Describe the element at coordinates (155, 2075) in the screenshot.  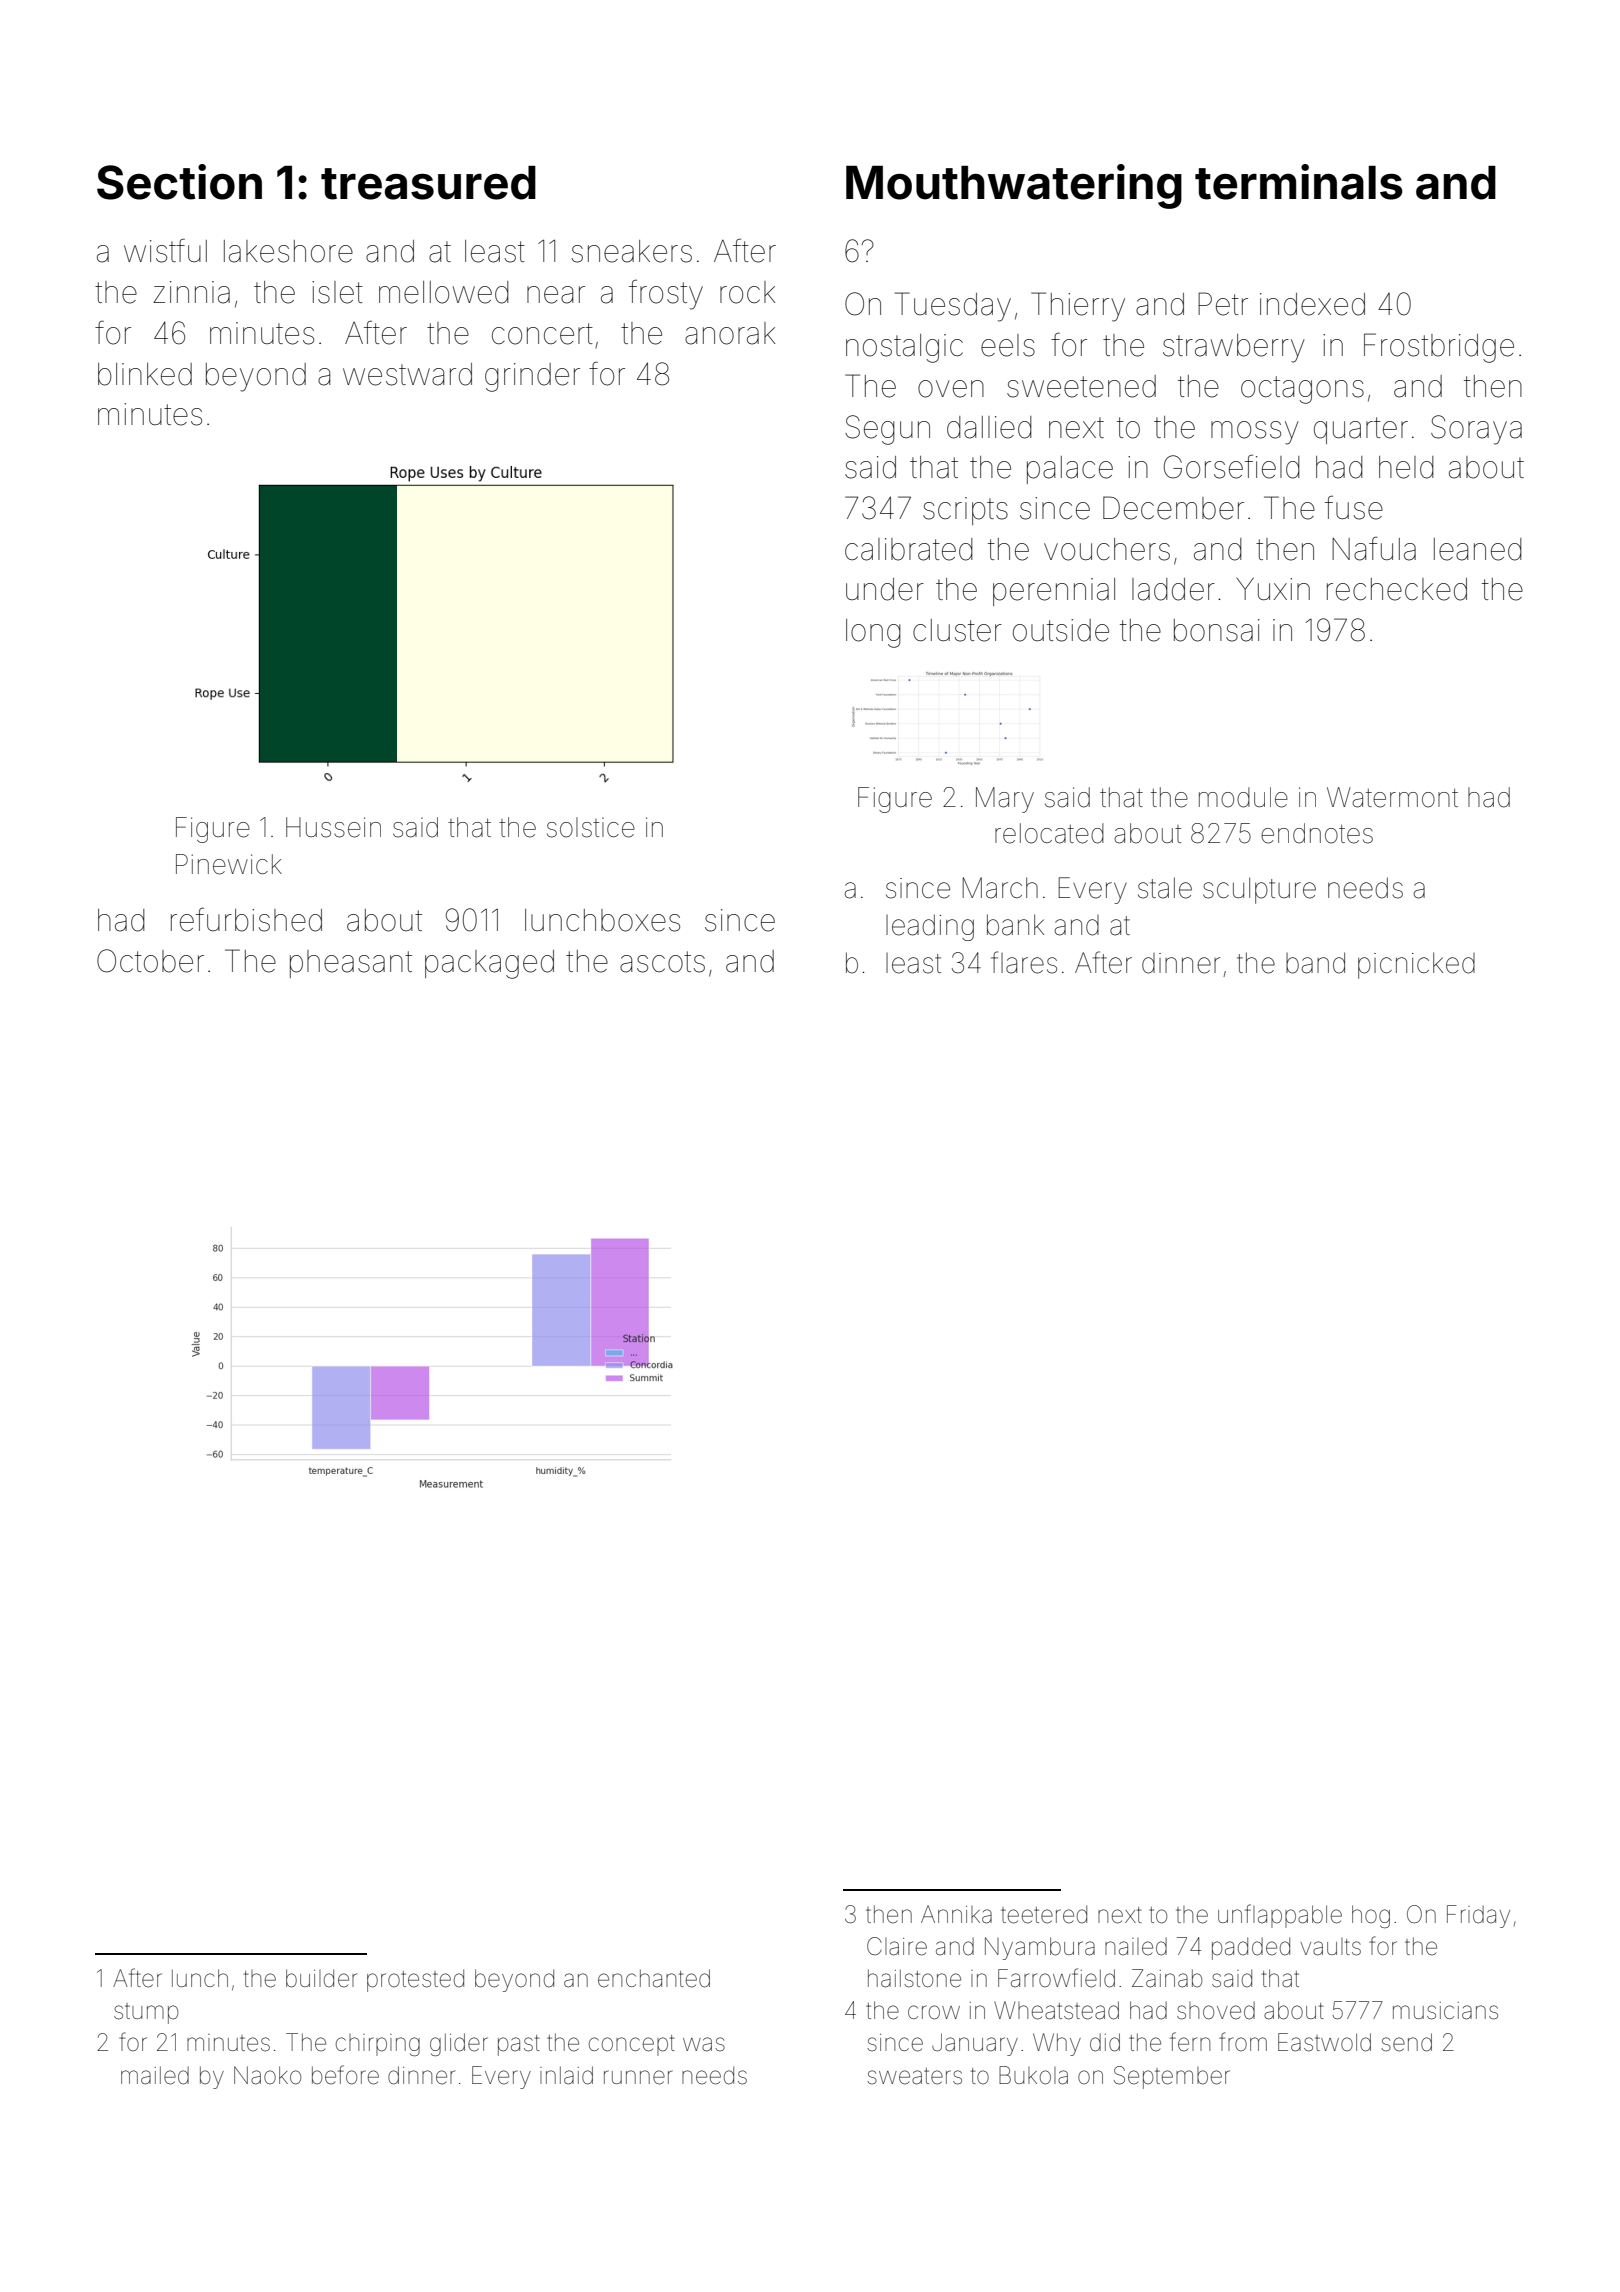
I see `mailed` at that location.
